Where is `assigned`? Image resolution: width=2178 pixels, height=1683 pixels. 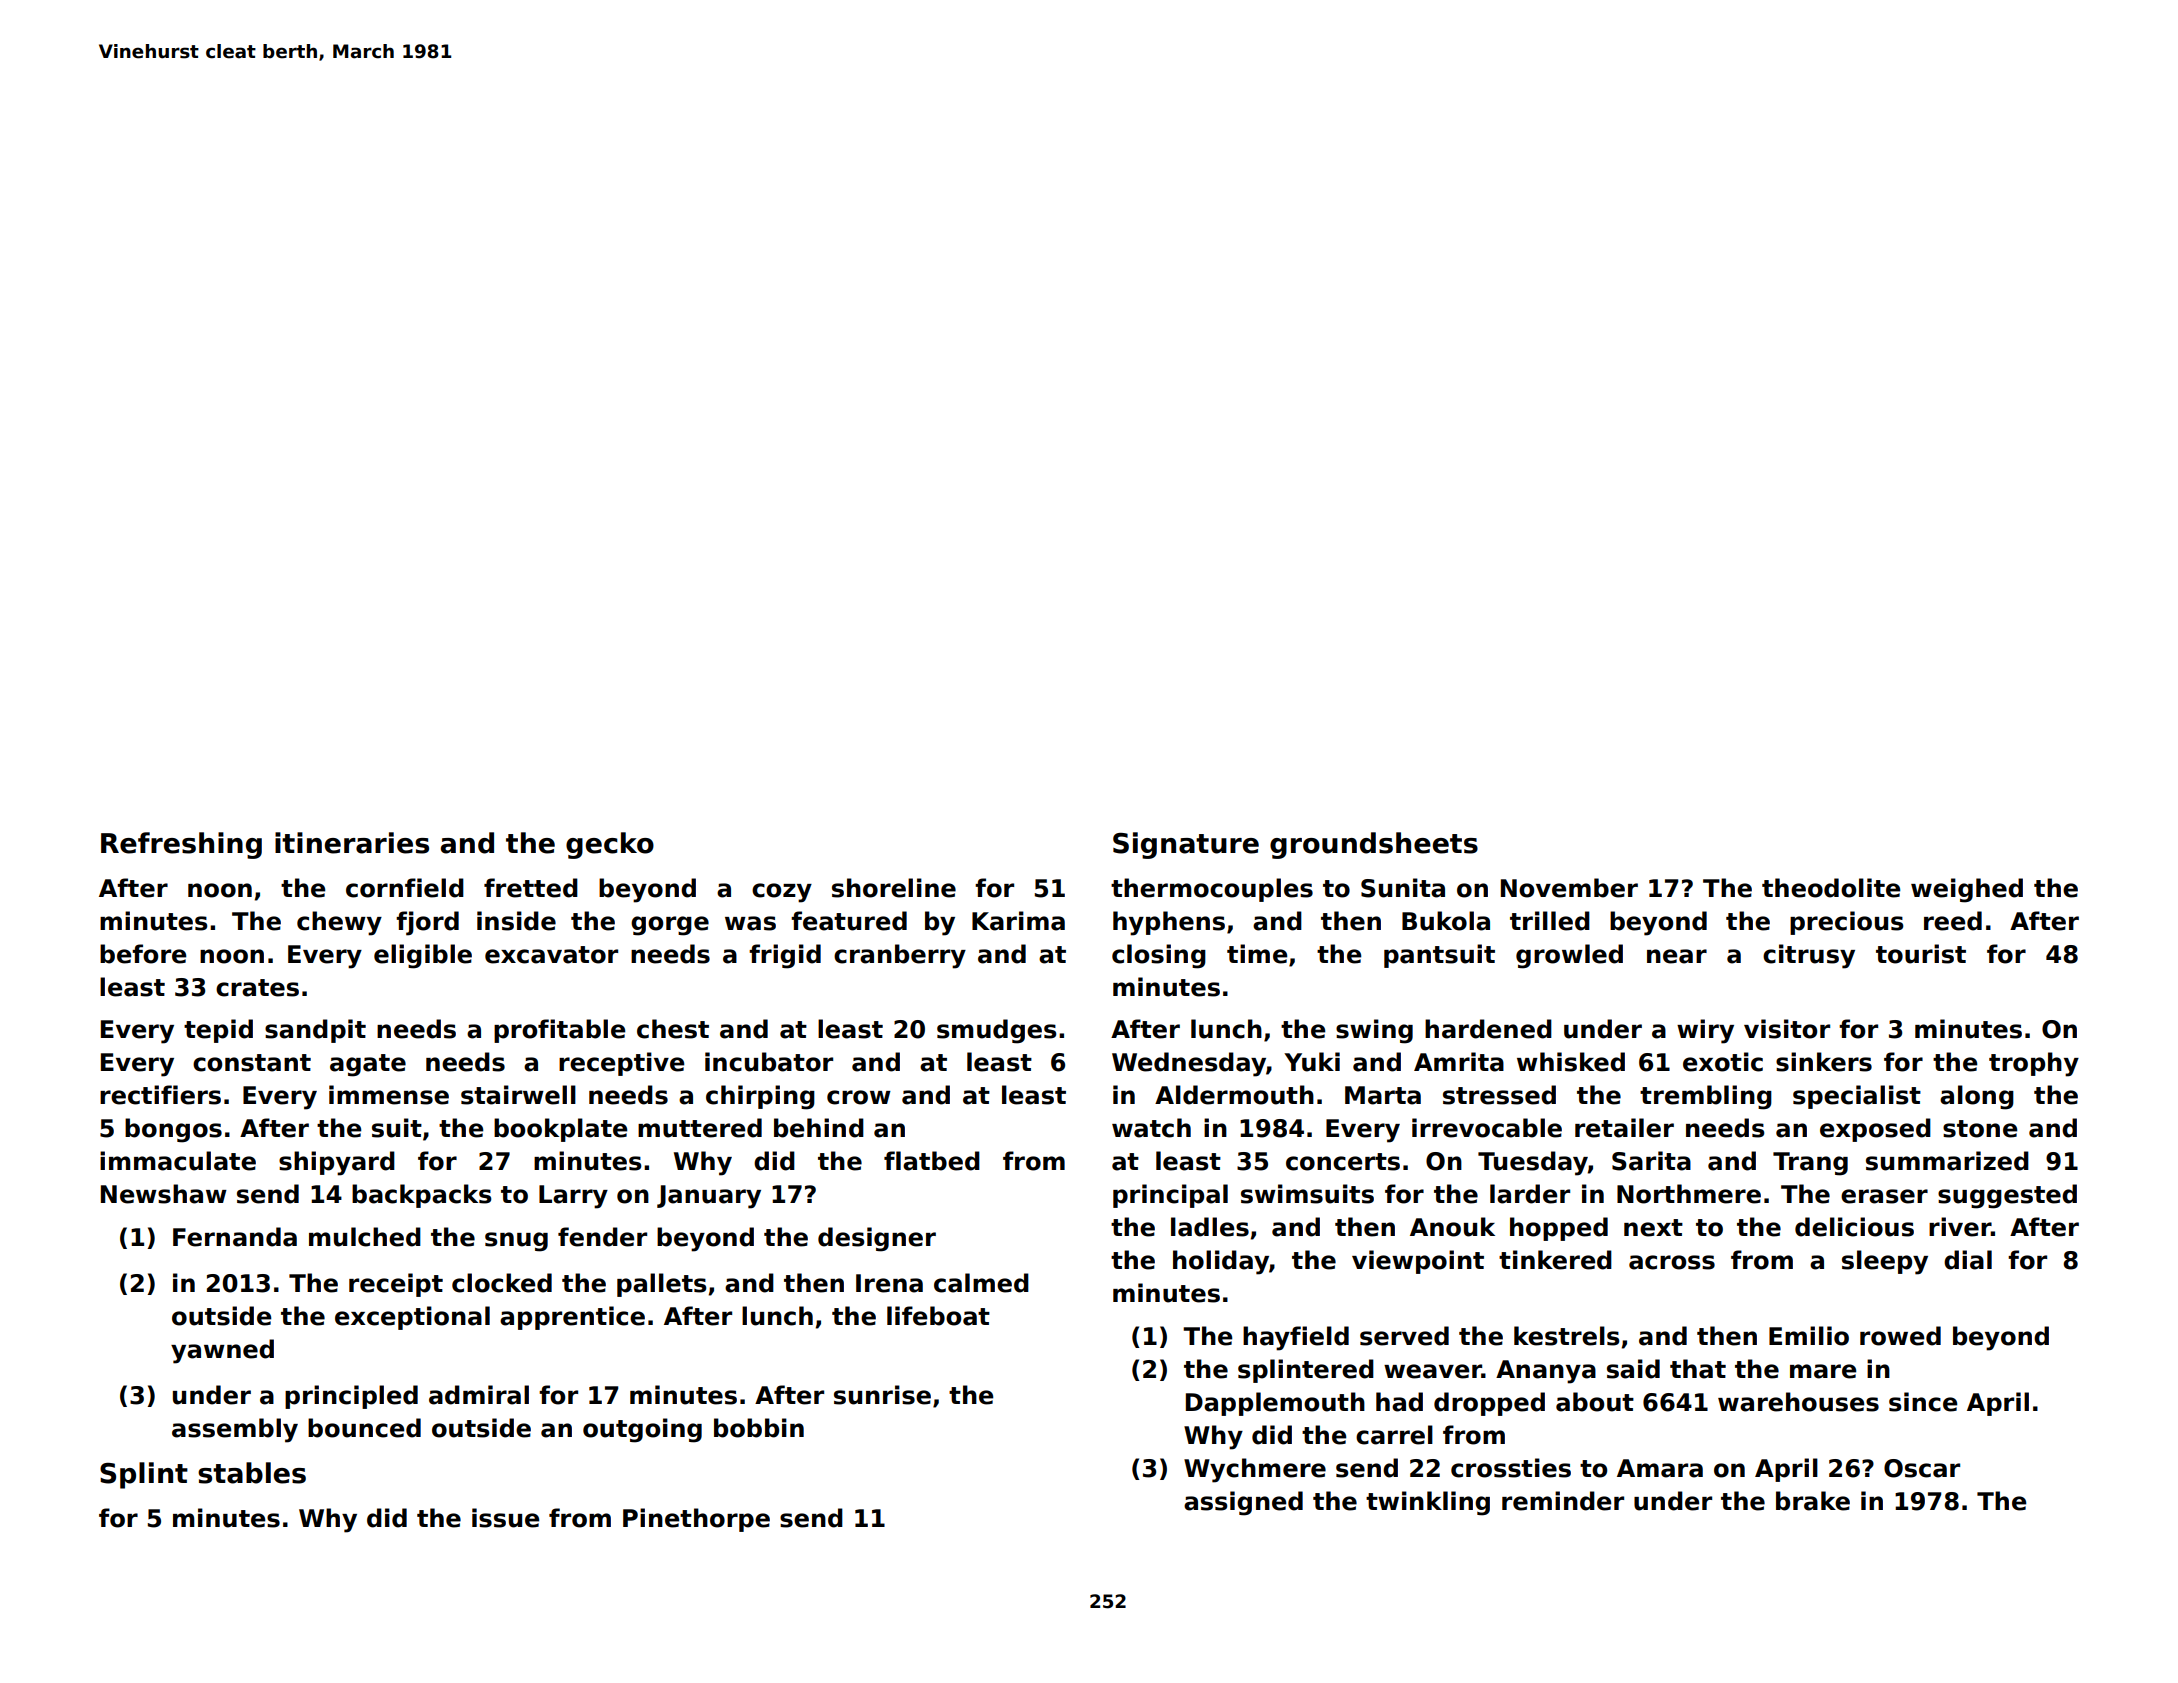
assigned is located at coordinates (1243, 1503).
